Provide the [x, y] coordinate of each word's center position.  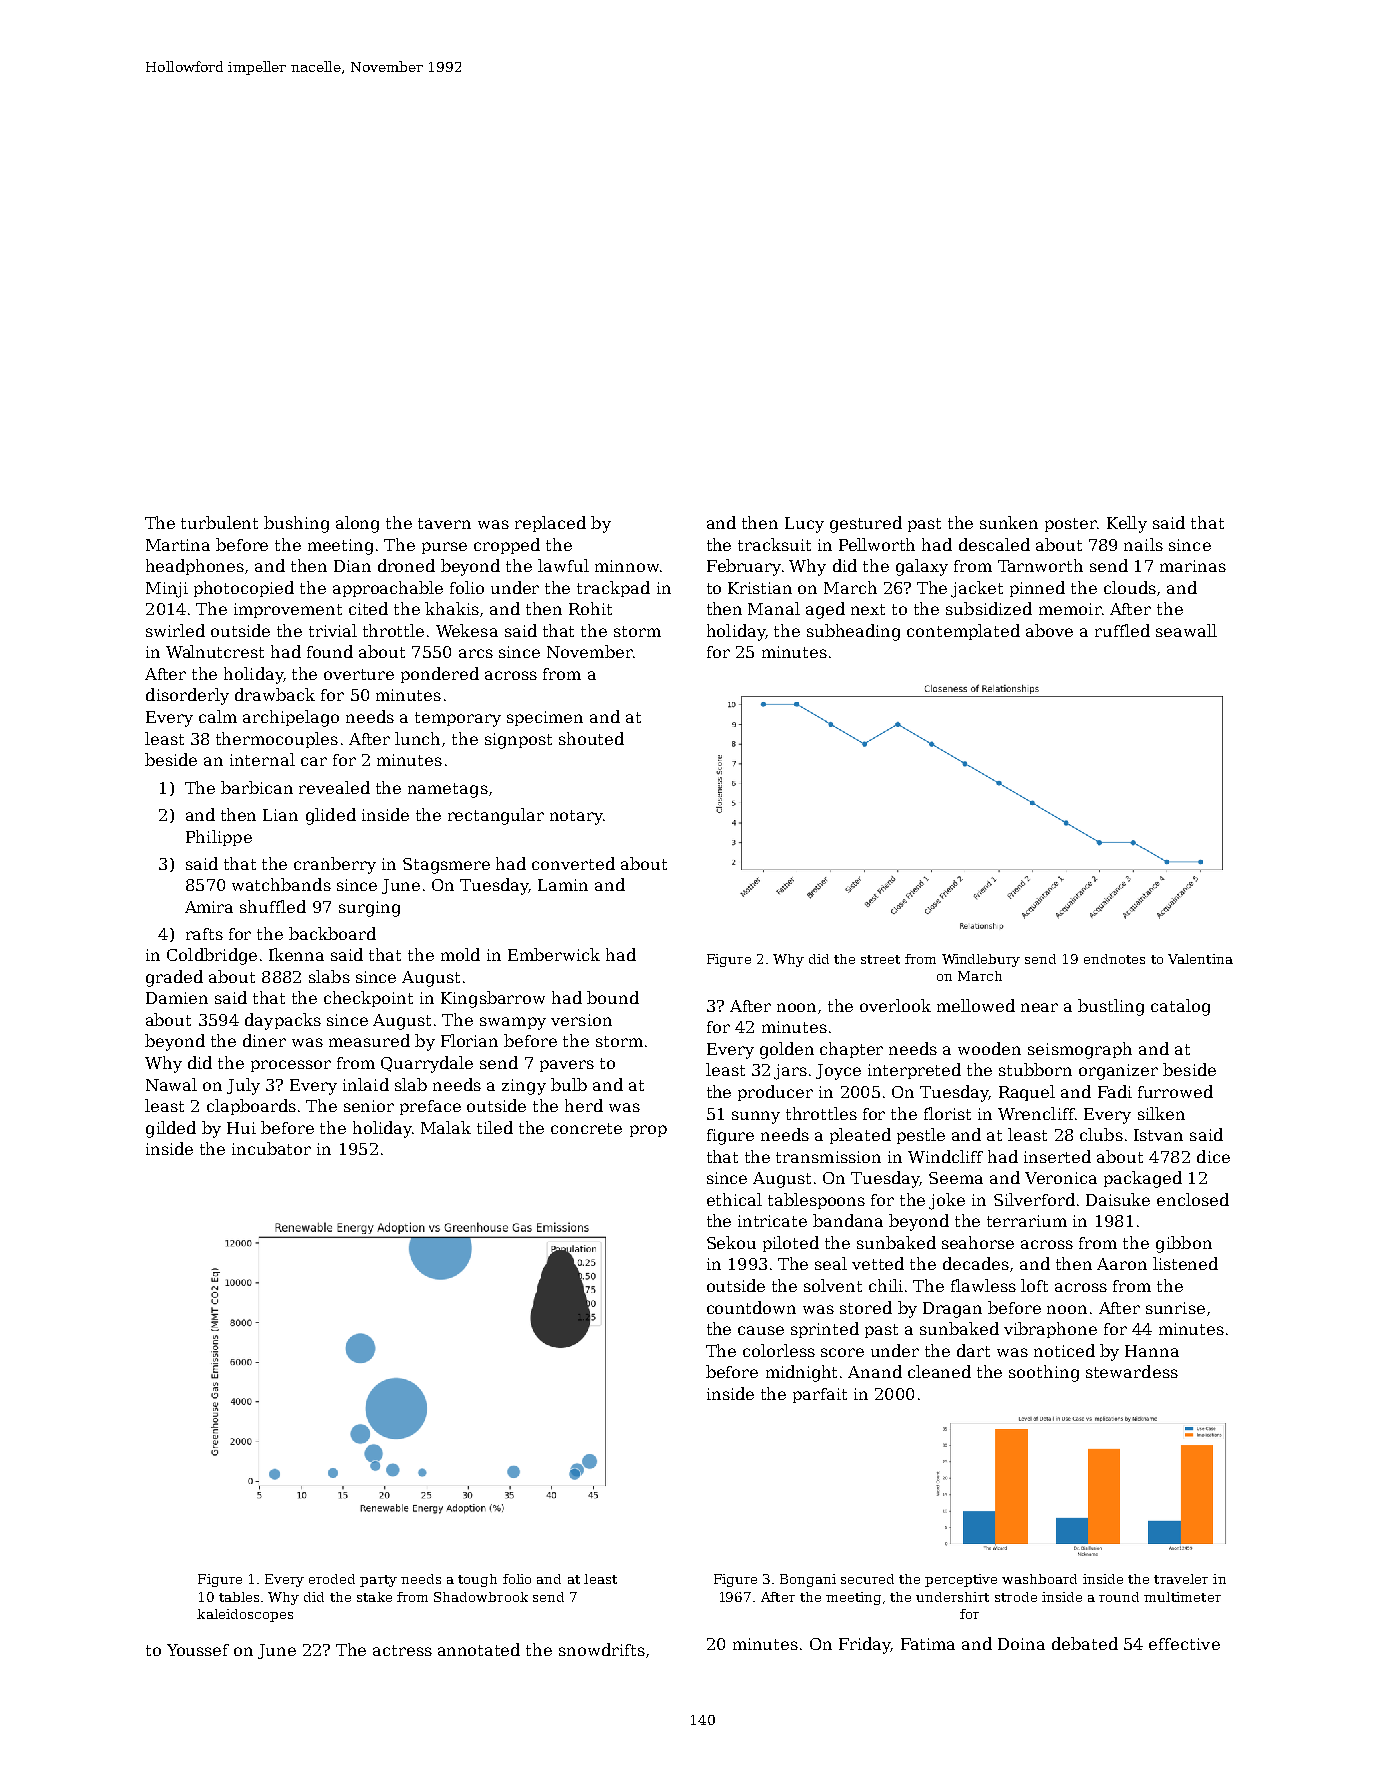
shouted [591, 738]
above [1049, 630]
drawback [275, 694]
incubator [271, 1148]
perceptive [961, 1580]
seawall [1186, 630]
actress [402, 1650]
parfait [820, 1395]
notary [576, 817]
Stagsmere [446, 866]
